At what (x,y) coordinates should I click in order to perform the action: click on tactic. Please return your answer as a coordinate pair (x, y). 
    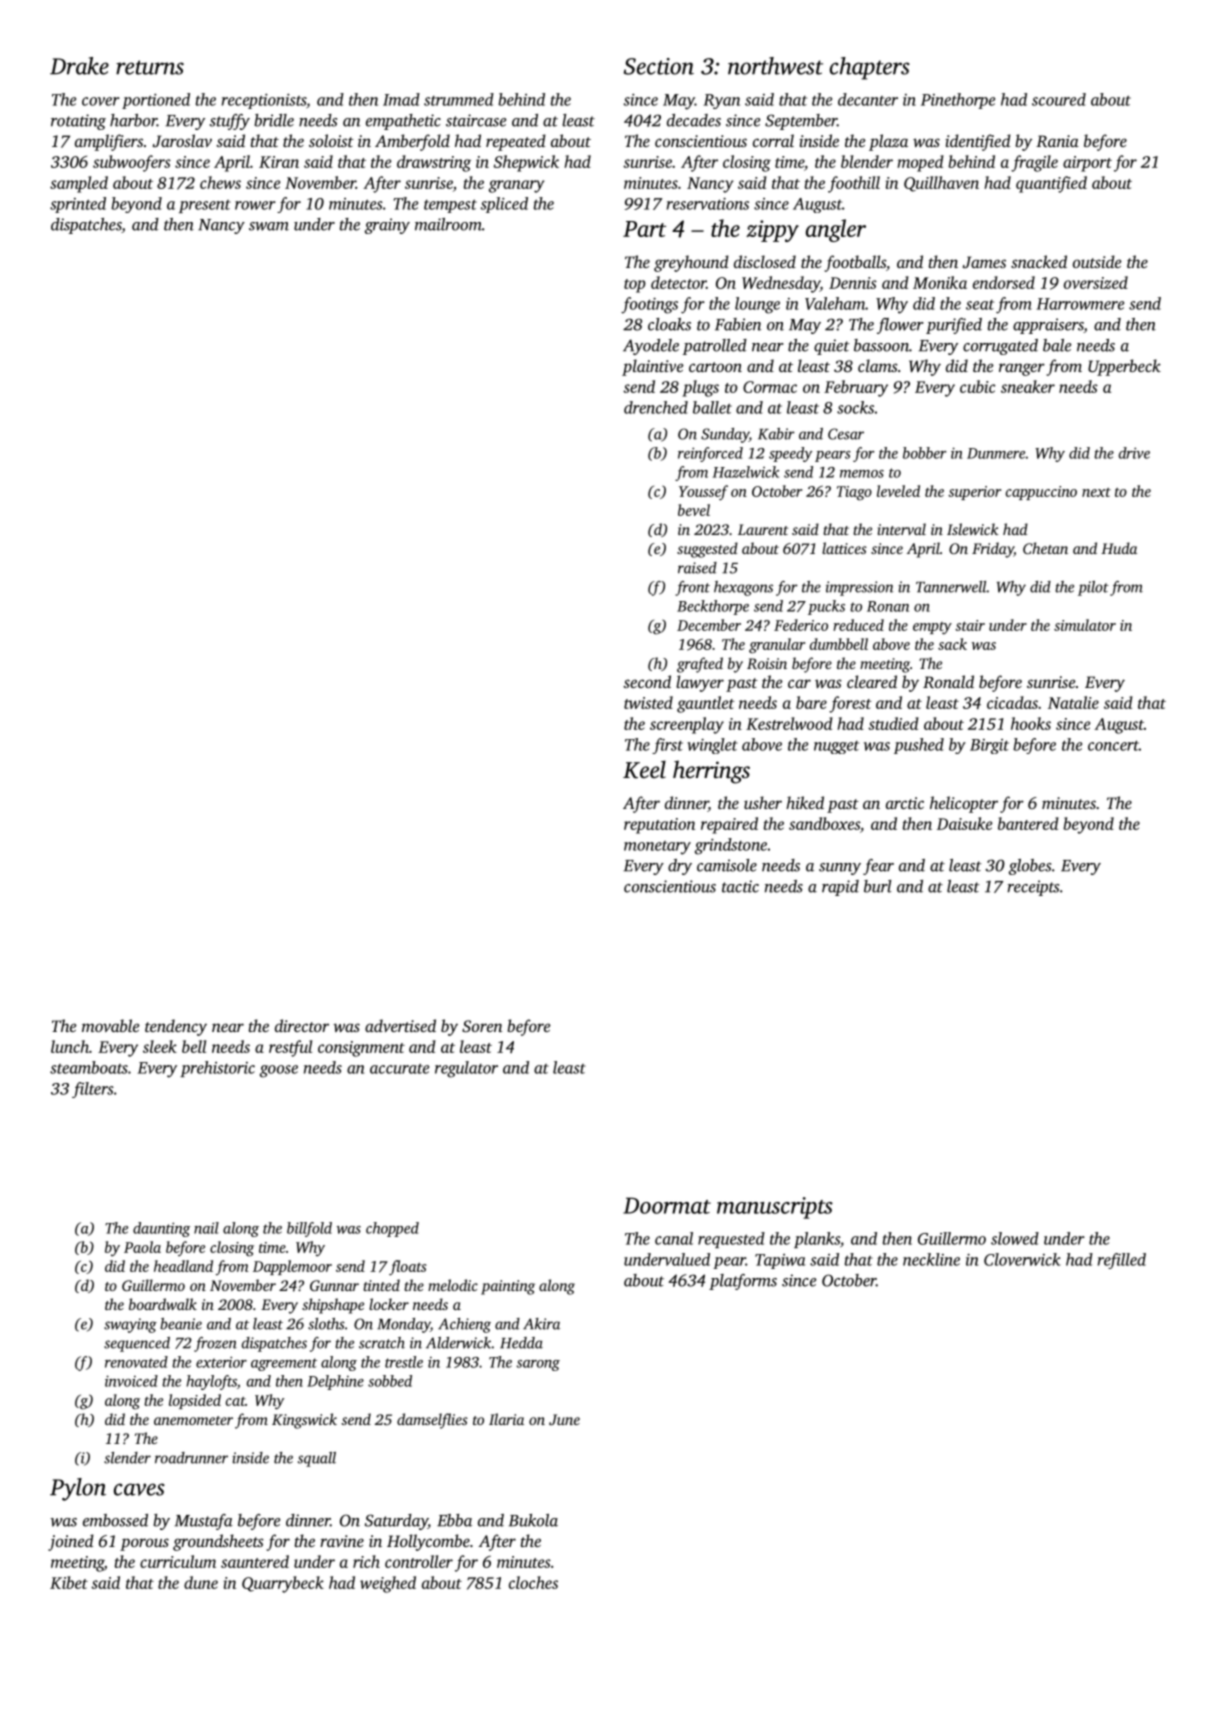
    Looking at the image, I should click on (740, 886).
